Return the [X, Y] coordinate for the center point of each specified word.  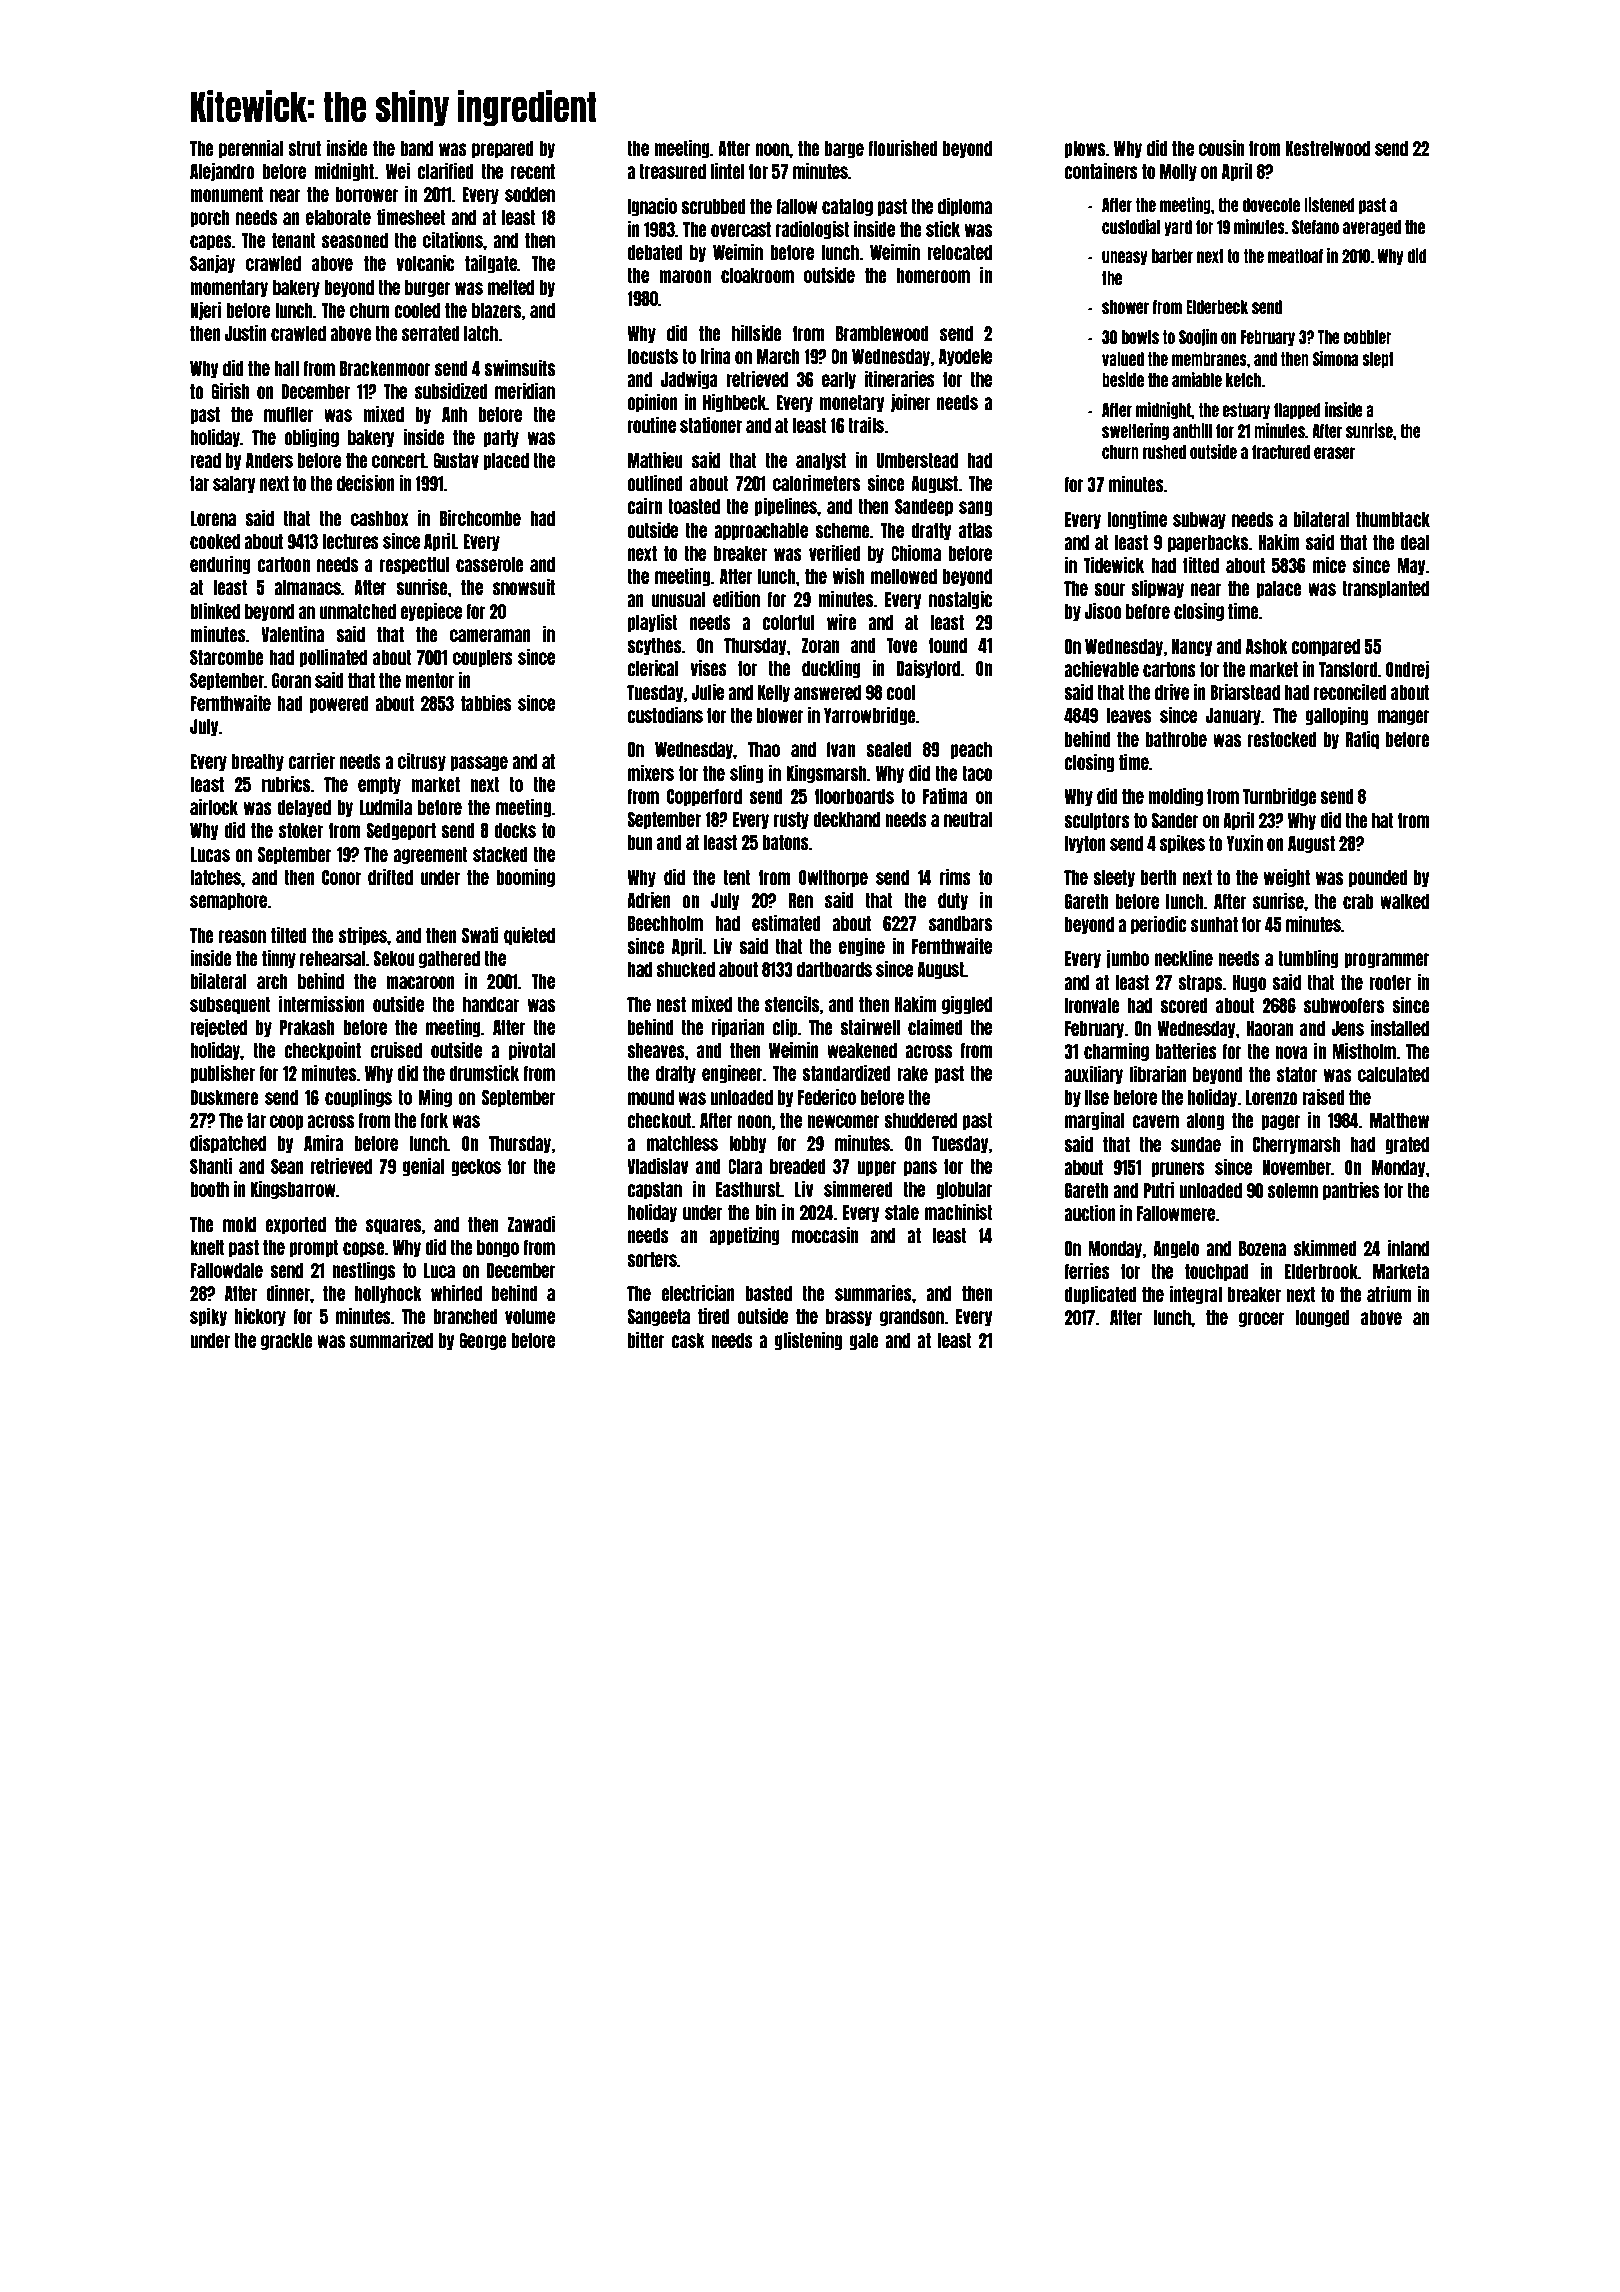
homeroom [933, 275]
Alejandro [222, 172]
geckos [476, 1167]
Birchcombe [480, 518]
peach [971, 750]
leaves [1129, 715]
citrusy [422, 762]
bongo [498, 1248]
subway [1199, 520]
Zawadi [531, 1224]
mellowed [904, 576]
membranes [1209, 359]
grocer [1261, 1319]
